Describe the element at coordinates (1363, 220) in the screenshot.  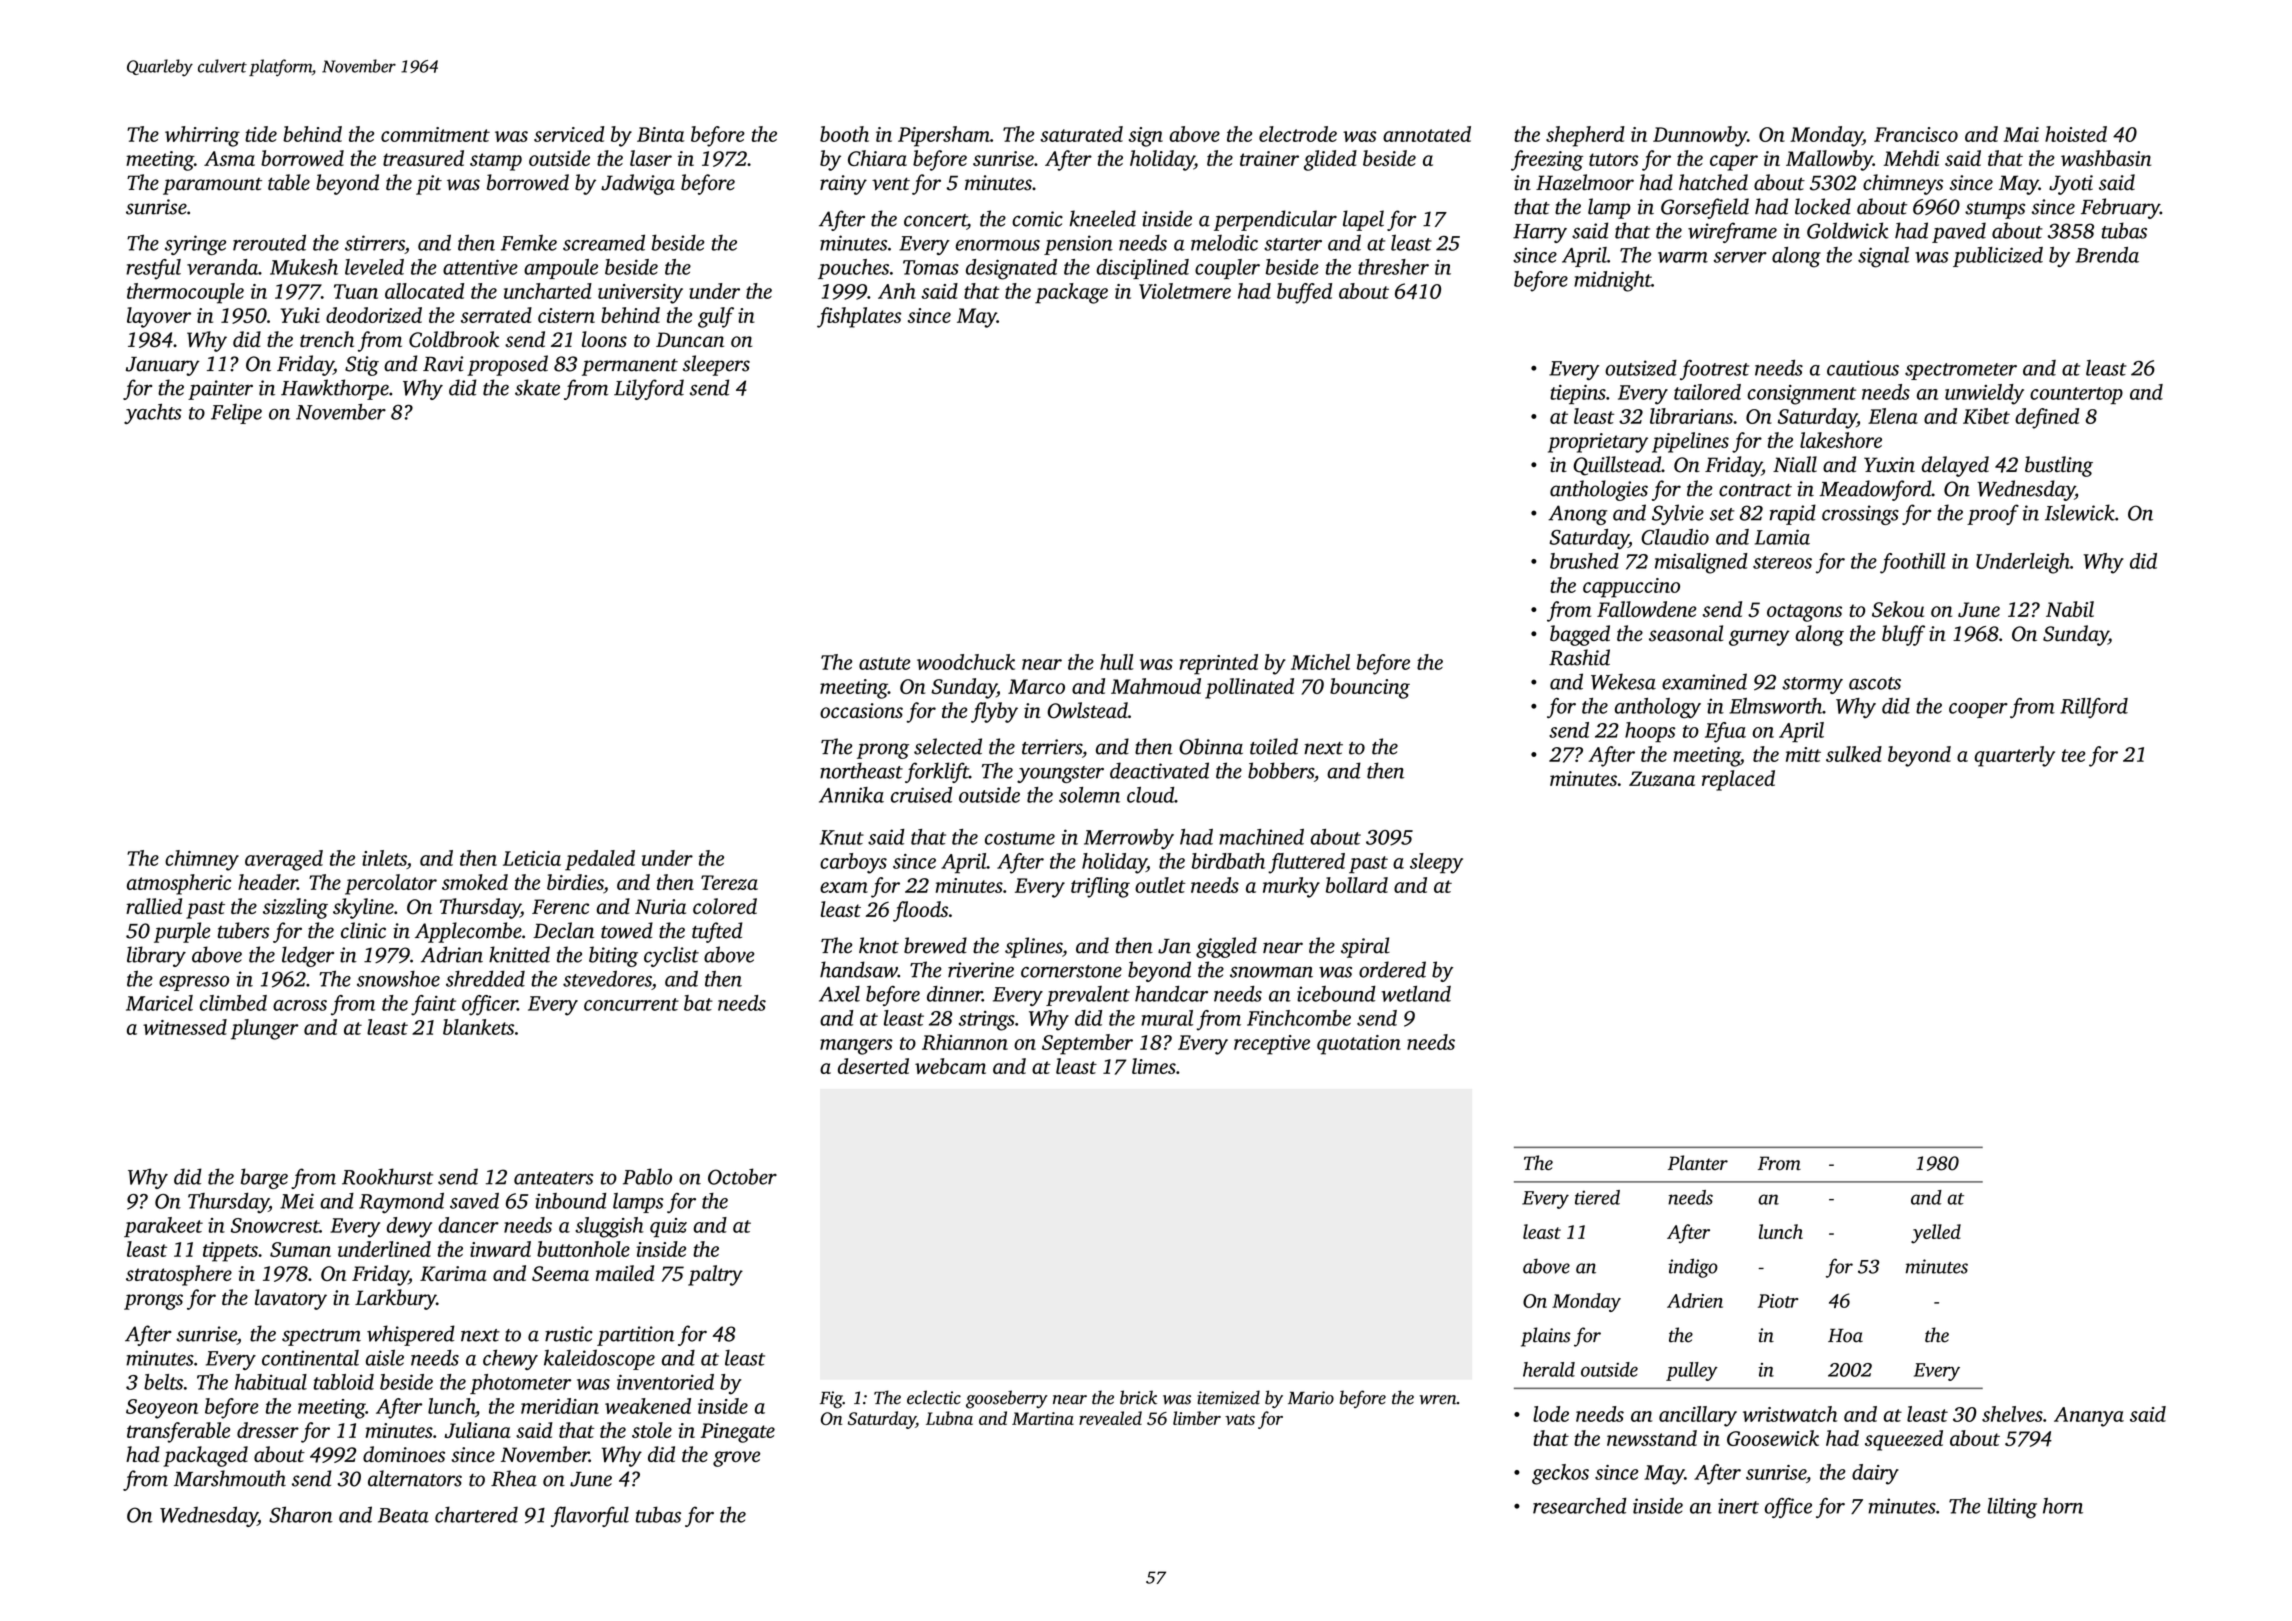
I see `lapel` at that location.
